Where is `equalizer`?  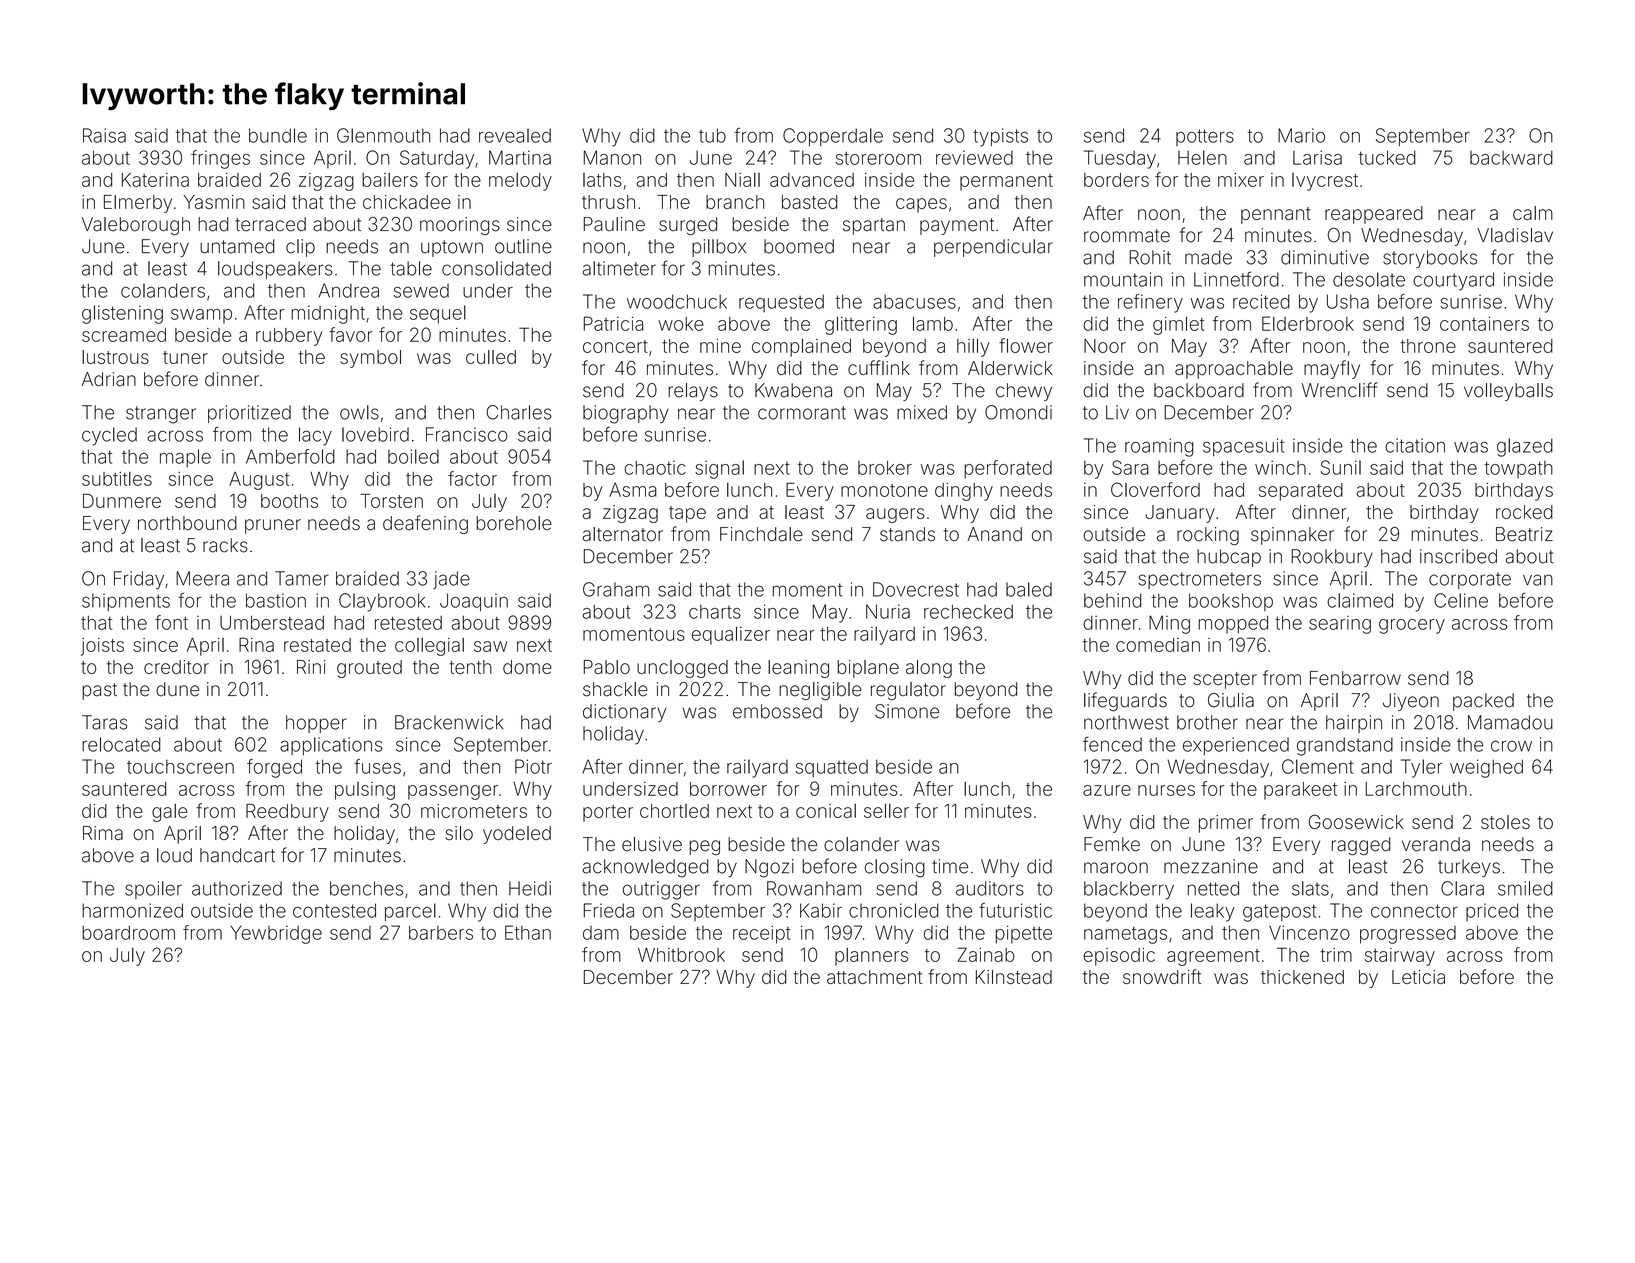
equalizer is located at coordinates (731, 636).
